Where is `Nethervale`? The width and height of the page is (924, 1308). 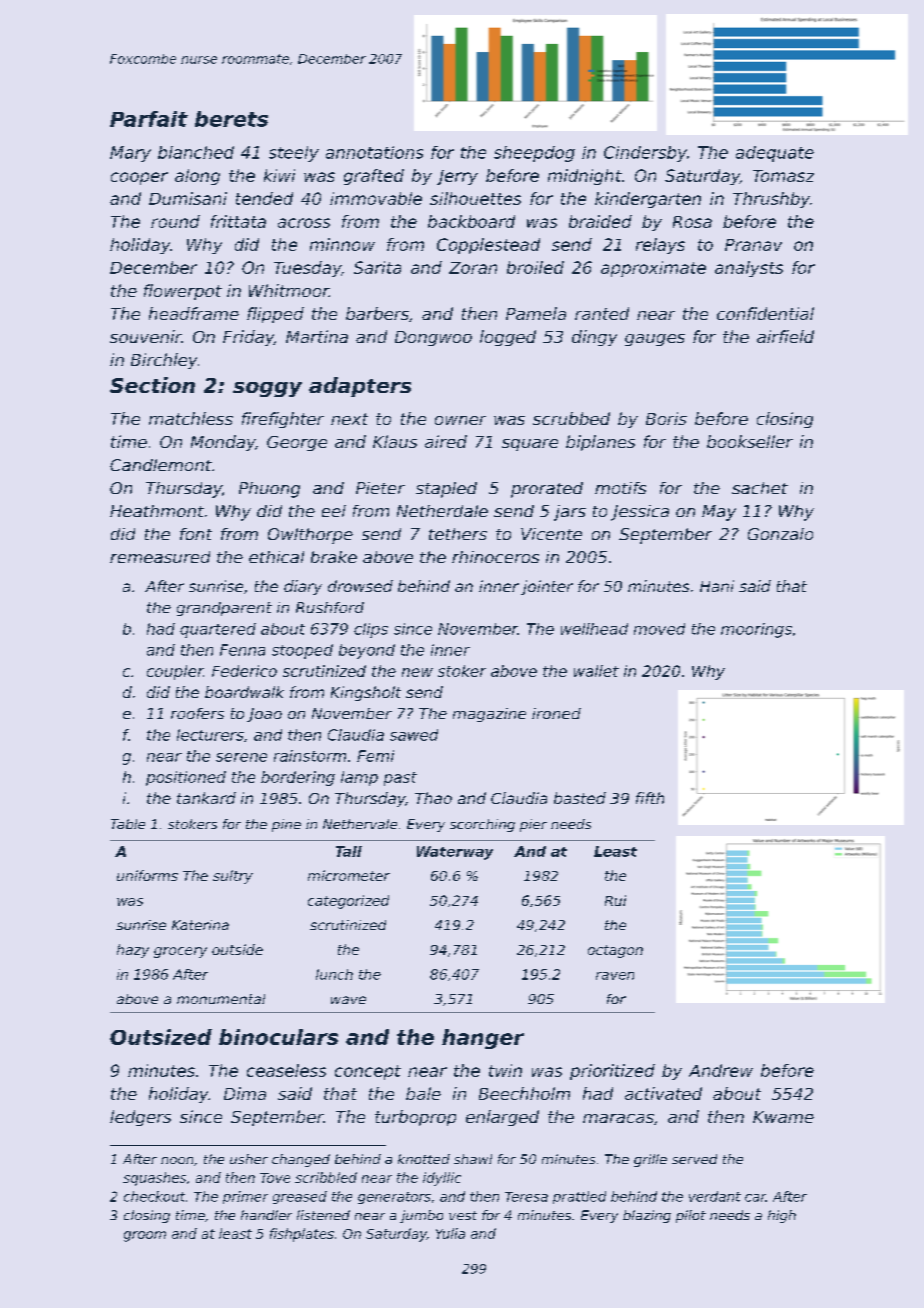
Nethervale is located at coordinates (360, 824).
